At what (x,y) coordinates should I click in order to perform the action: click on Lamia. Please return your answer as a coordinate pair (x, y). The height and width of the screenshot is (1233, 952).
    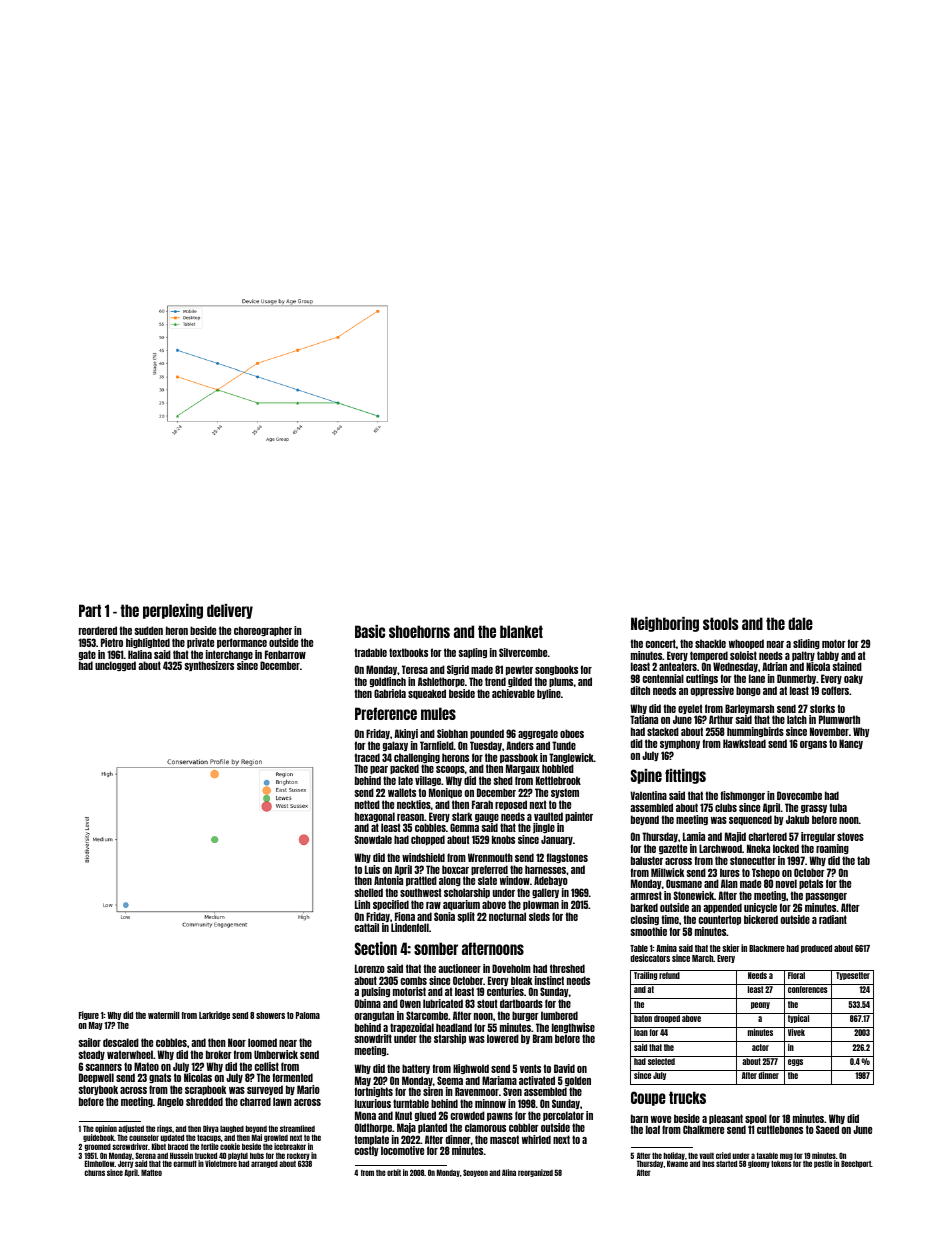
    Looking at the image, I should click on (694, 836).
